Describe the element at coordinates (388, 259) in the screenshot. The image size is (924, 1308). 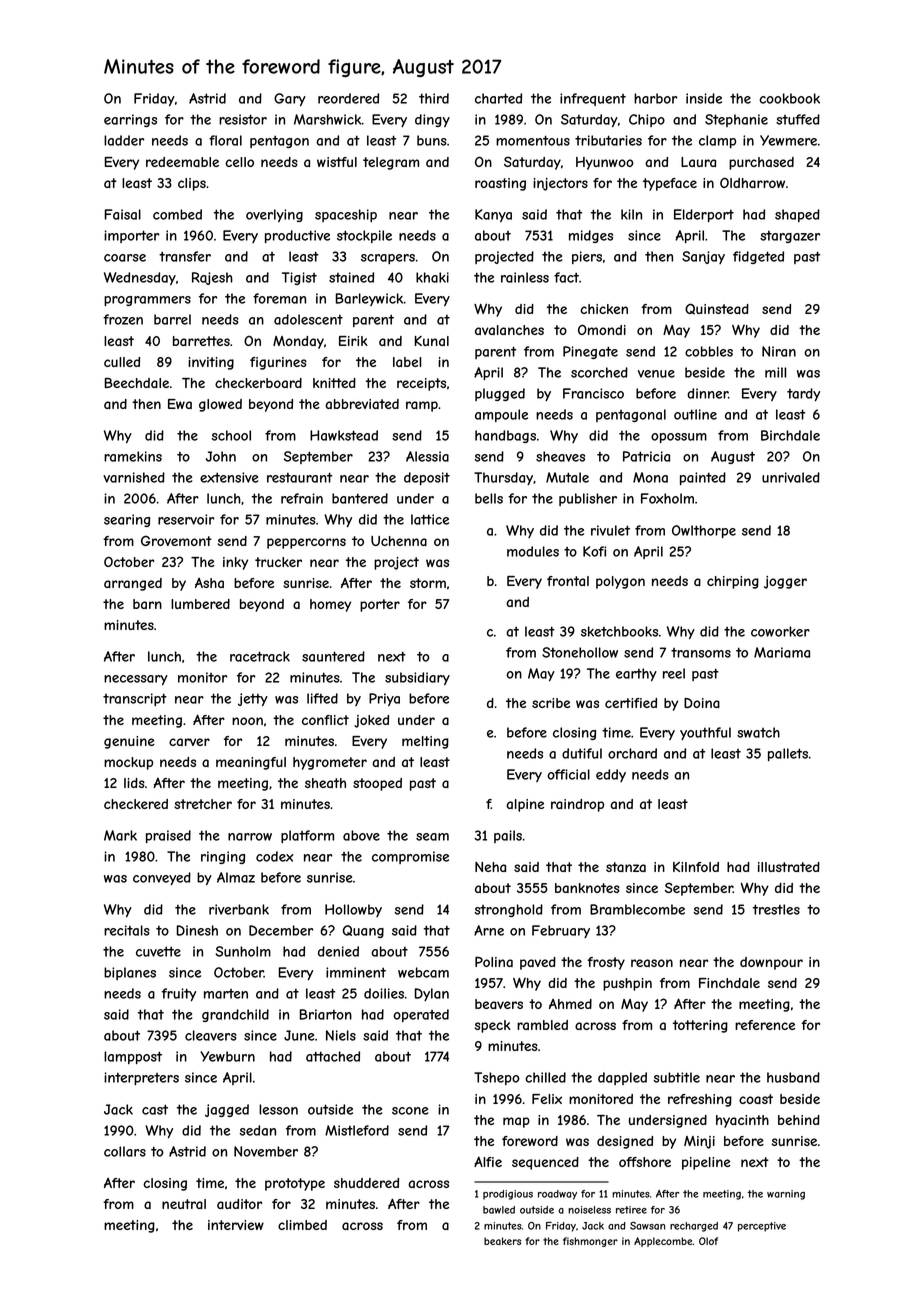
I see `scrapers` at that location.
